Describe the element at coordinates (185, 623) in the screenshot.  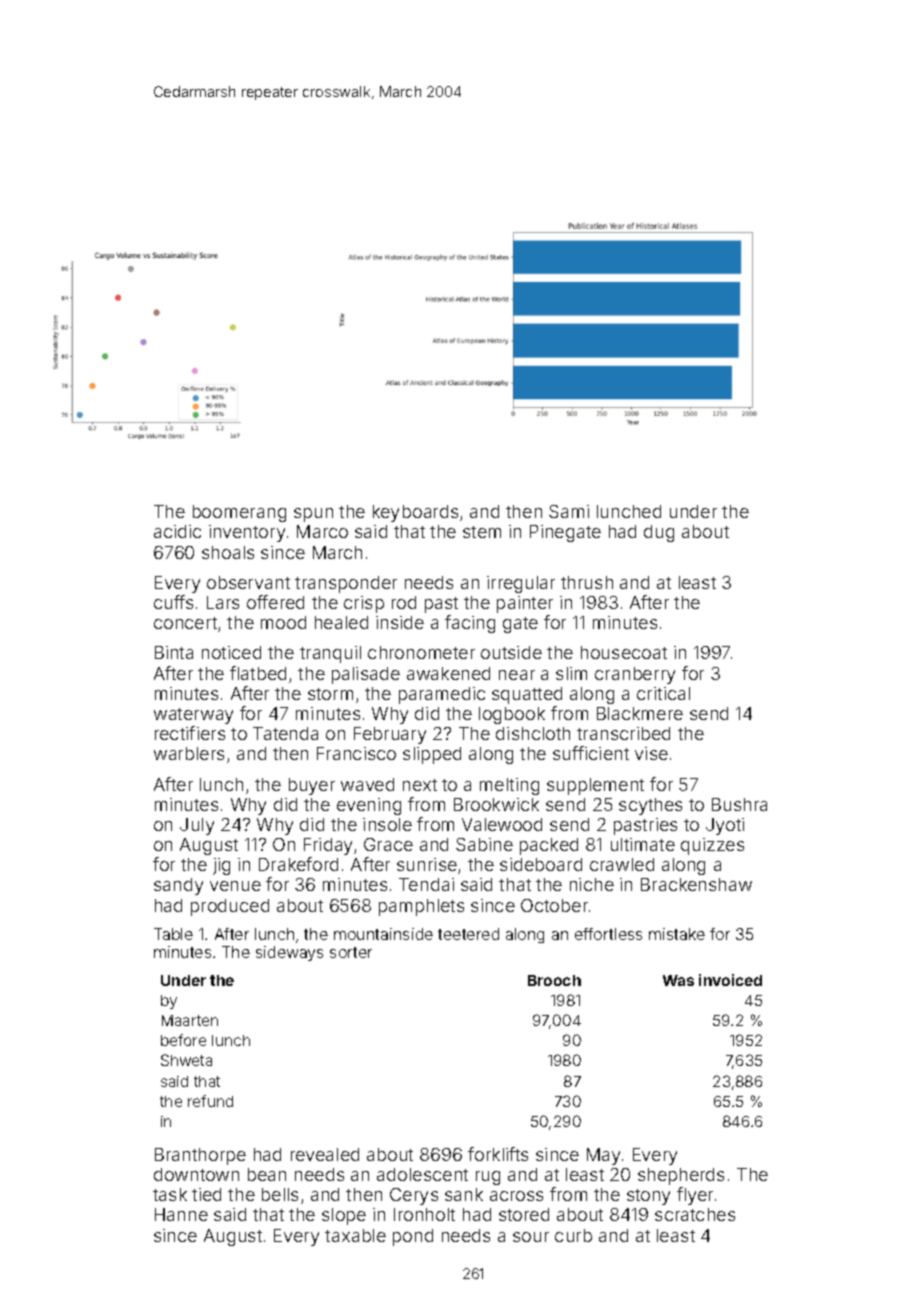
I see `concert` at that location.
